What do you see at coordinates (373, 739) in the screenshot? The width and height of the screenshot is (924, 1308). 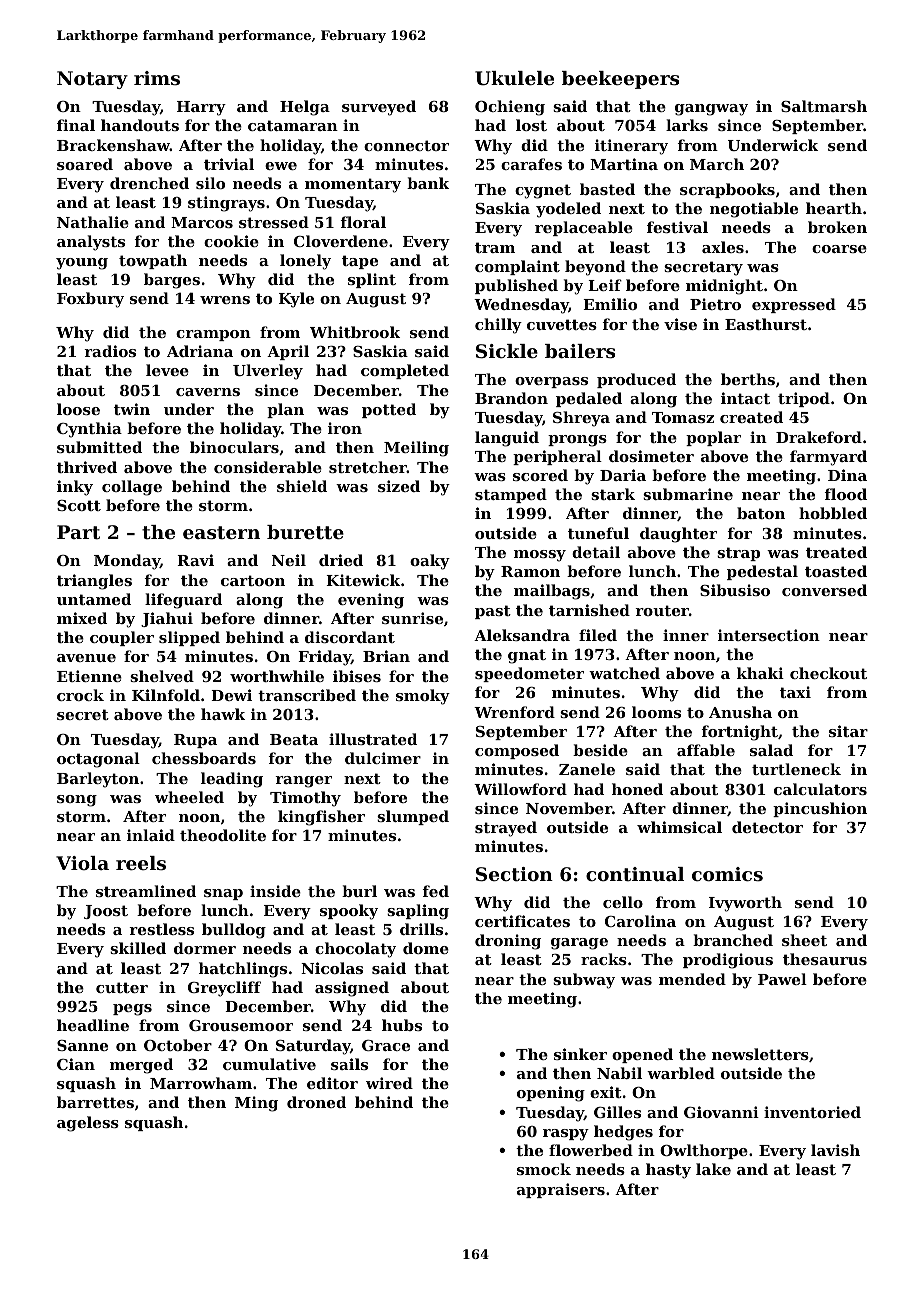 I see `illustrated` at bounding box center [373, 739].
